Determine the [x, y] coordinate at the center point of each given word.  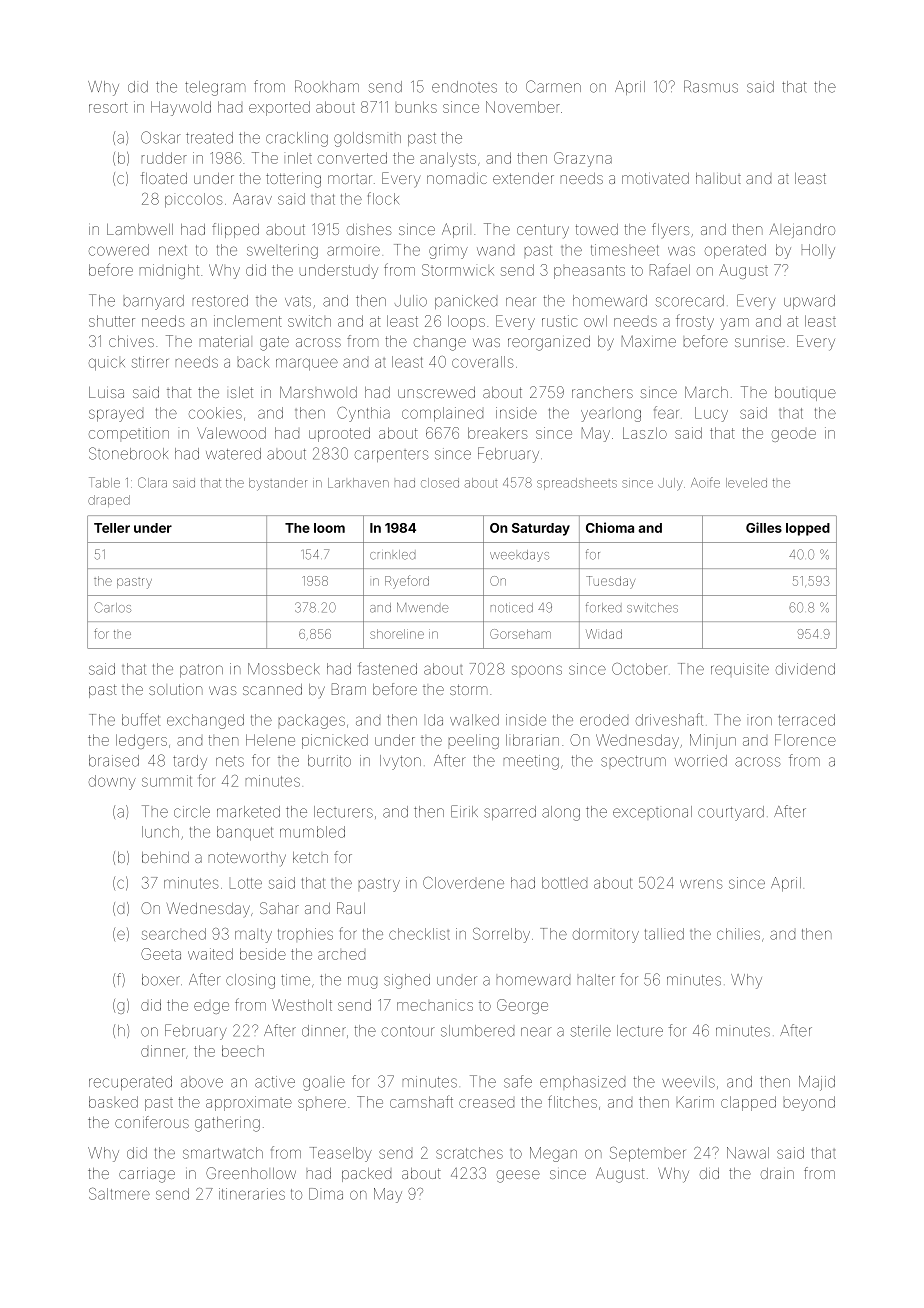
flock [383, 198]
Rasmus [711, 86]
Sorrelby [501, 935]
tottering [293, 180]
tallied [664, 934]
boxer [161, 980]
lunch [160, 832]
